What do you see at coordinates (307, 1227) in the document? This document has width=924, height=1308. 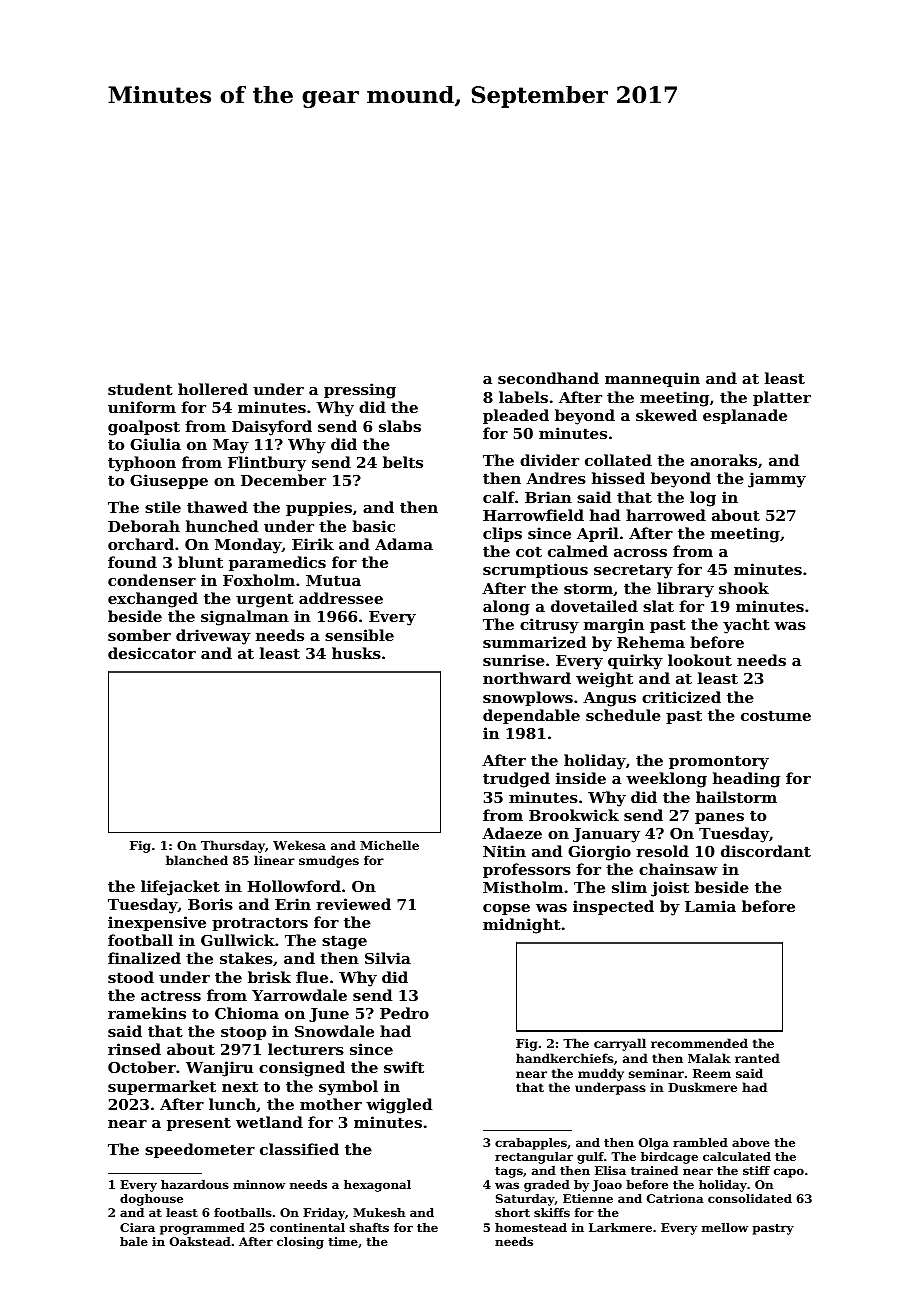 I see `continental` at bounding box center [307, 1227].
